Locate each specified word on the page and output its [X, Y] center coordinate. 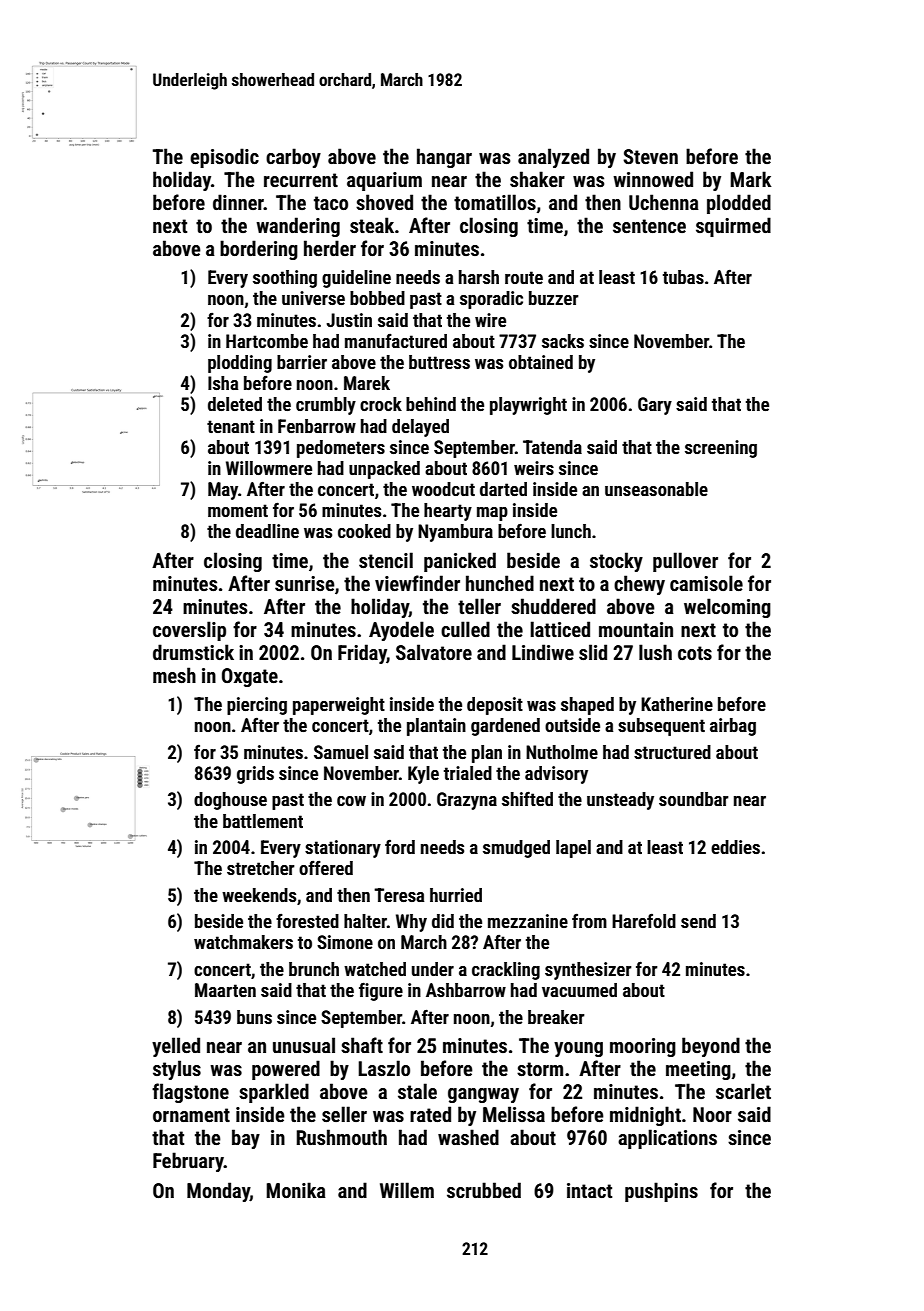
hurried [456, 895]
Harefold [644, 920]
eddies [735, 847]
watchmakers [243, 942]
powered [286, 1070]
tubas [683, 277]
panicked [460, 562]
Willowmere [269, 468]
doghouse [230, 801]
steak [372, 225]
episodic [224, 158]
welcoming [727, 608]
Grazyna [467, 801]
